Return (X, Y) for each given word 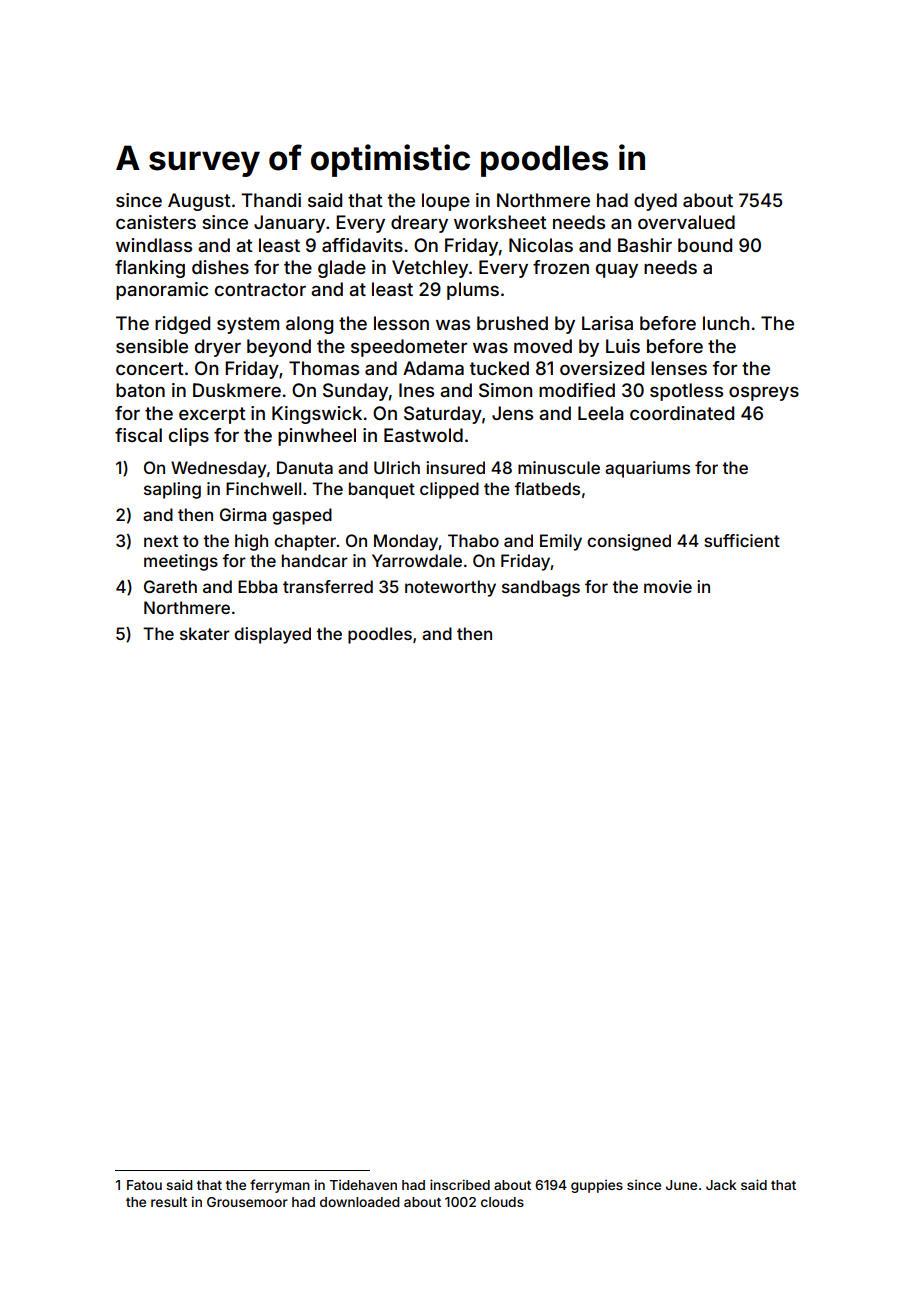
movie (668, 586)
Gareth (170, 586)
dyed (655, 202)
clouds (502, 1202)
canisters (156, 222)
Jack (721, 1185)
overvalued (686, 222)
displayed (272, 635)
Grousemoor (247, 1202)
